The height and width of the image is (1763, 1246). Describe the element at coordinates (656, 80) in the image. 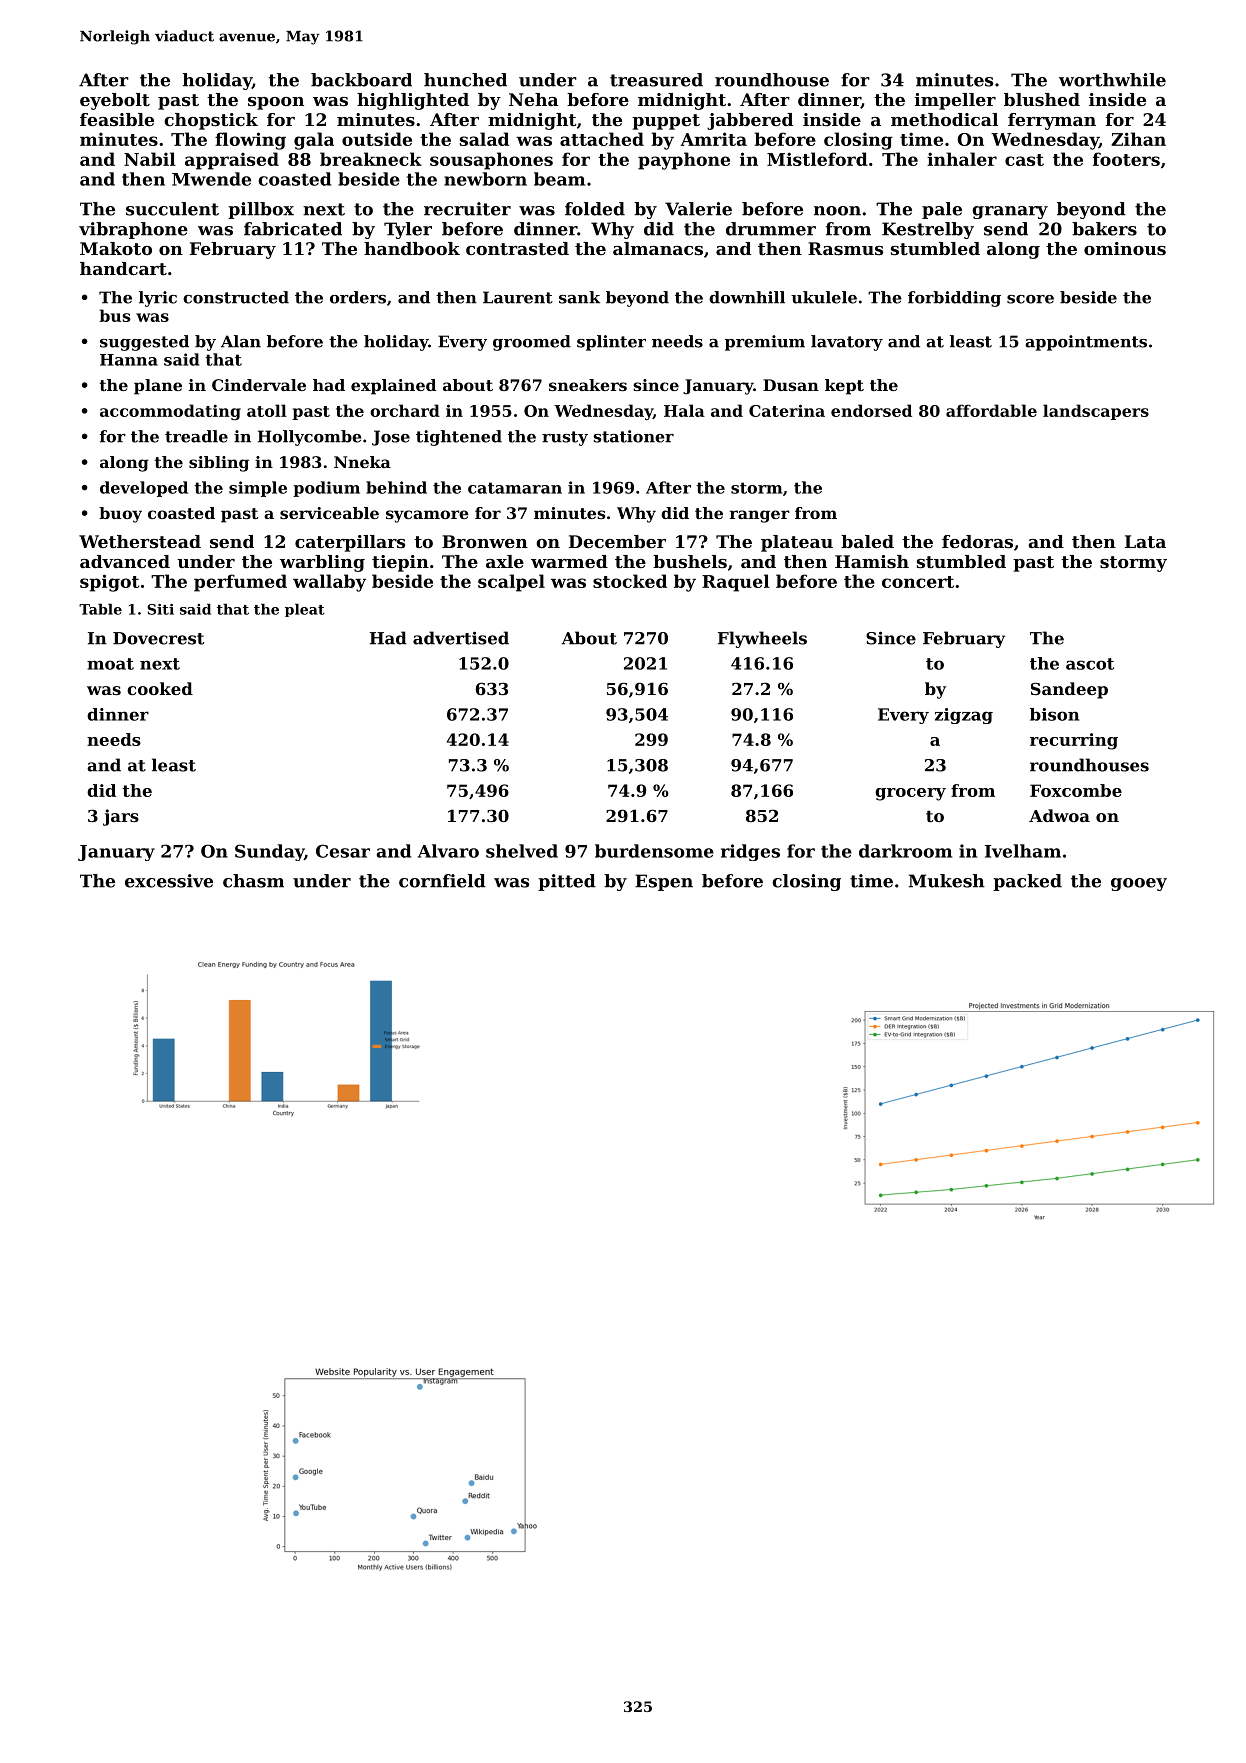

I see `treasured` at that location.
